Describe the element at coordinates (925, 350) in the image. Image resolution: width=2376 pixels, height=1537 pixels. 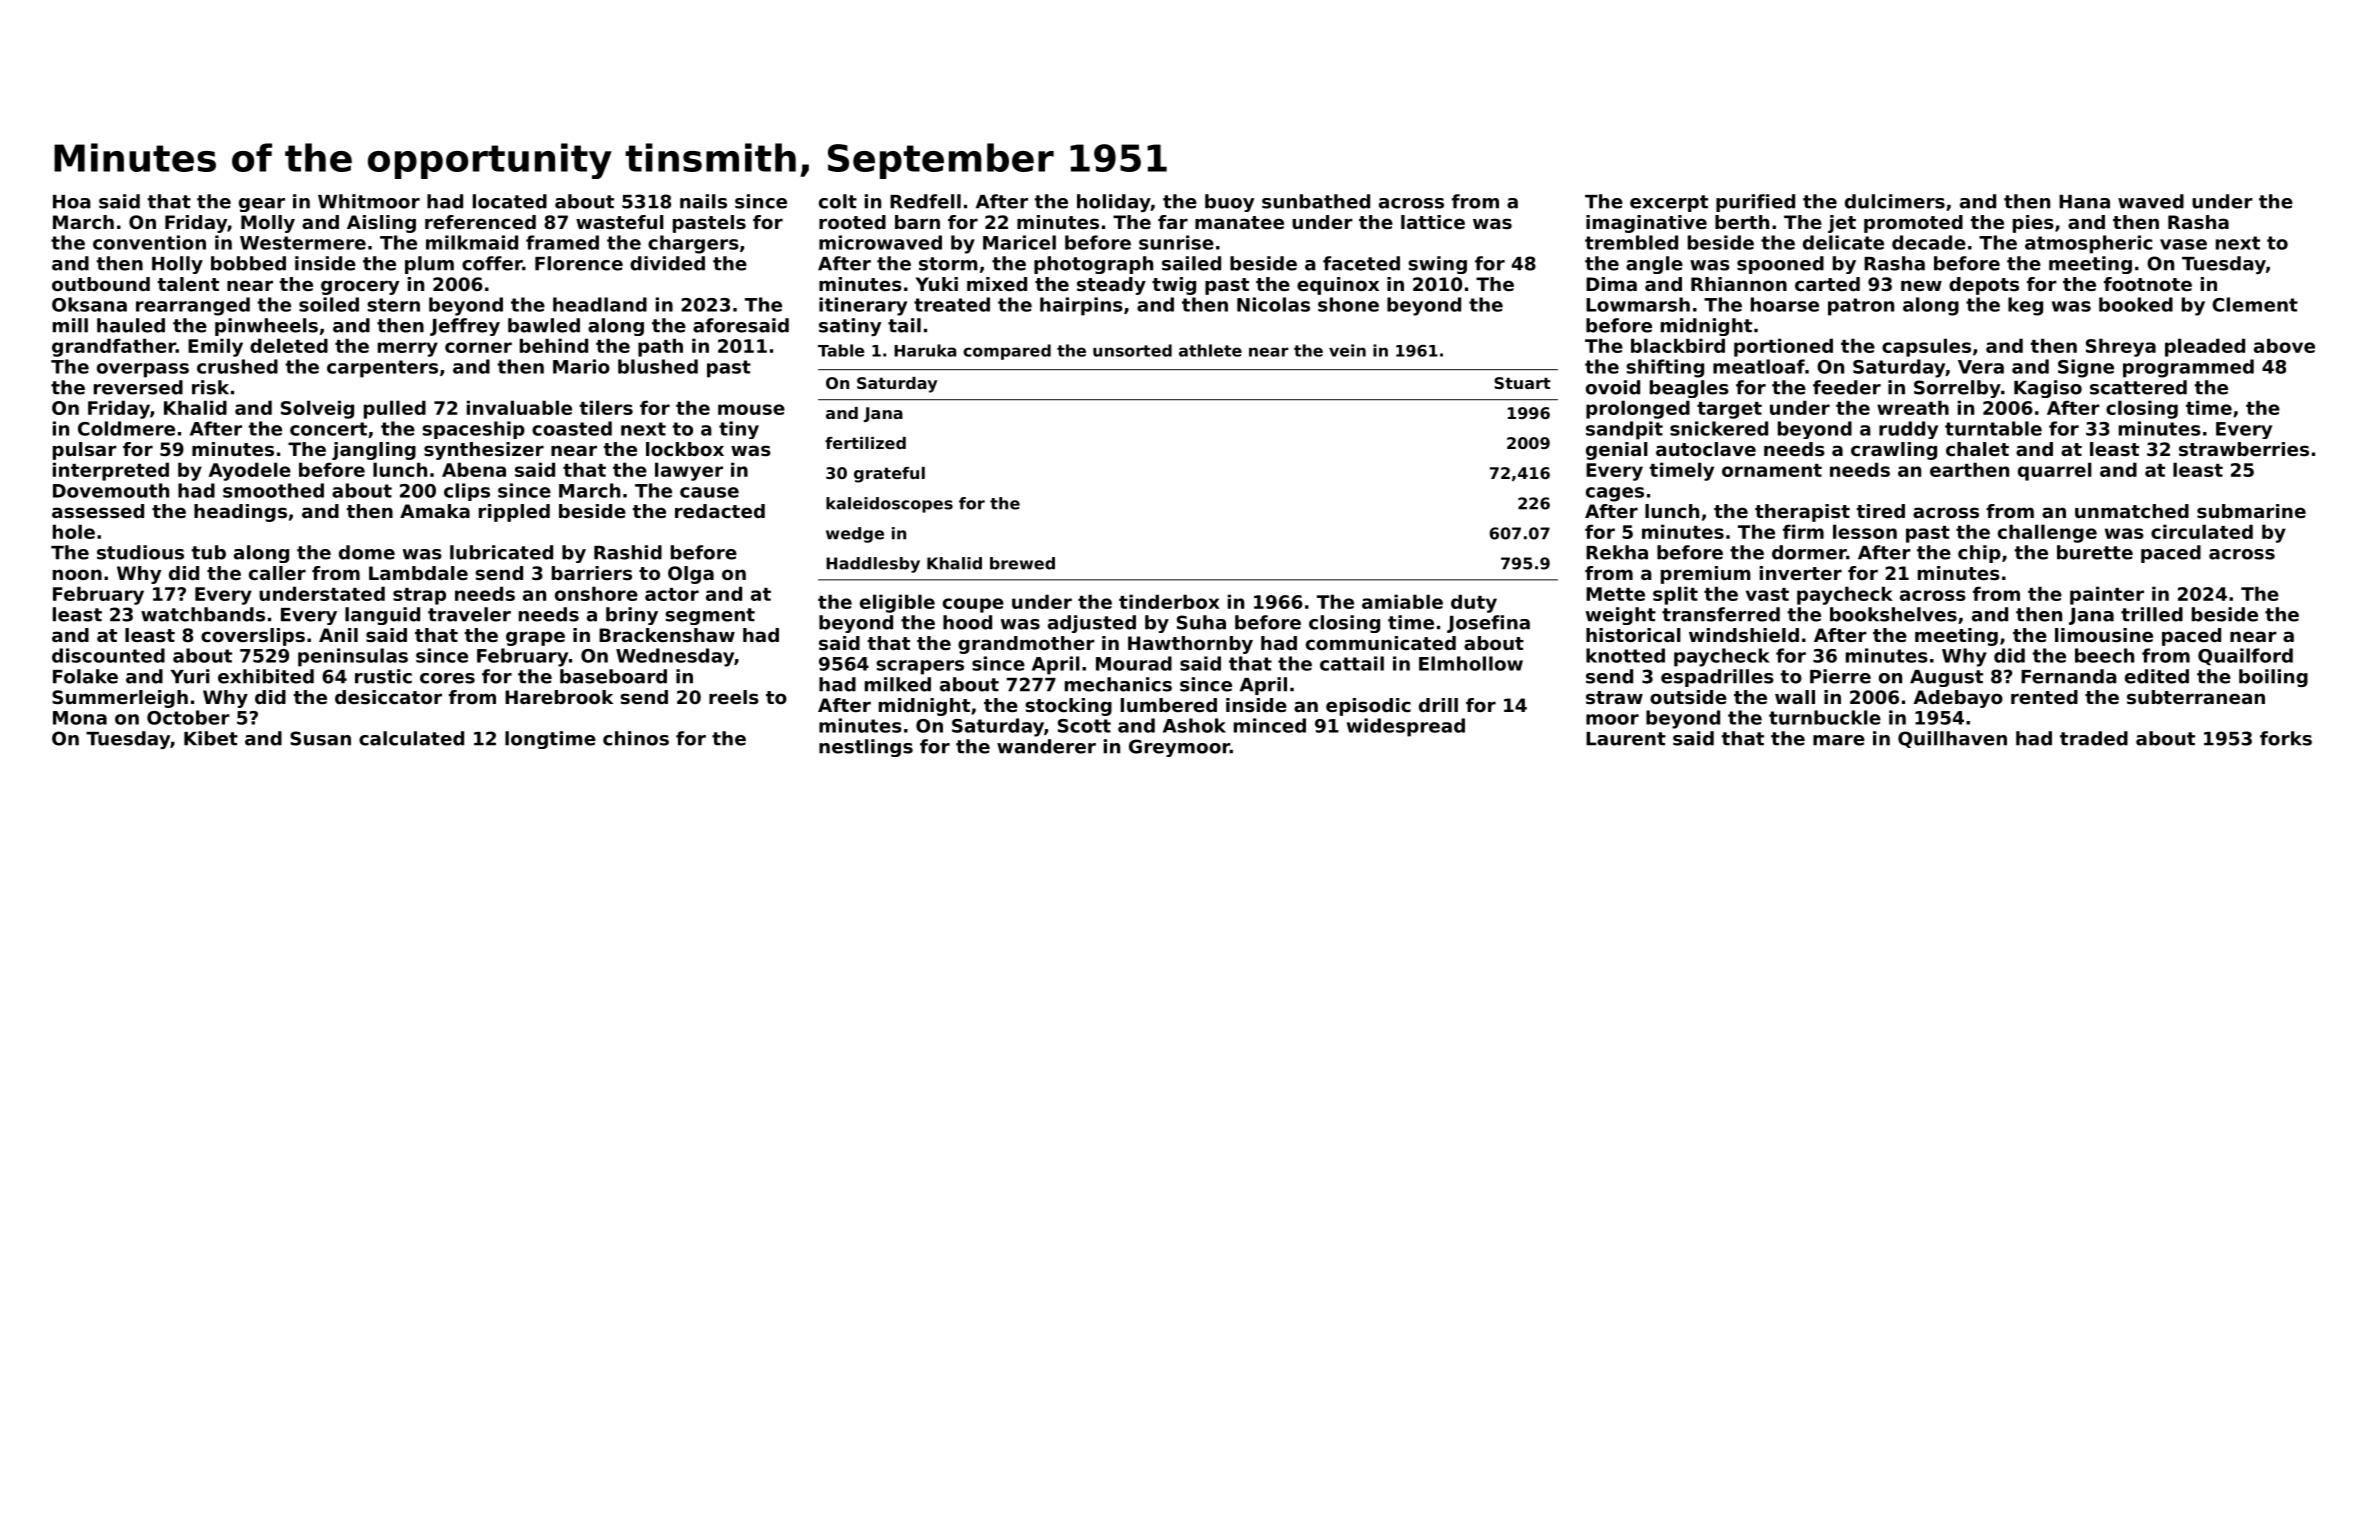
I see `Haruka` at that location.
